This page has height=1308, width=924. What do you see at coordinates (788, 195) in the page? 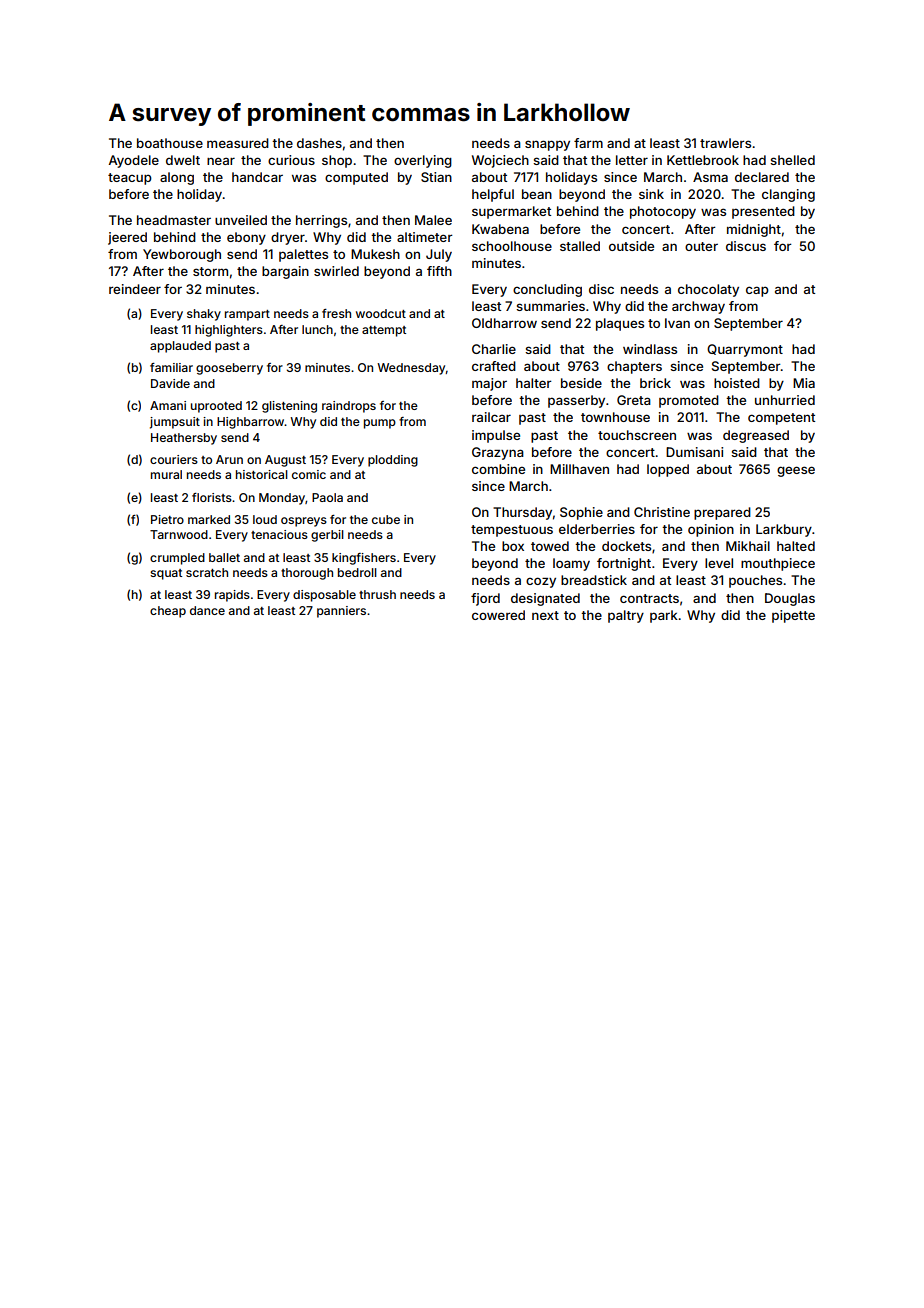
I see `clanging` at bounding box center [788, 195].
